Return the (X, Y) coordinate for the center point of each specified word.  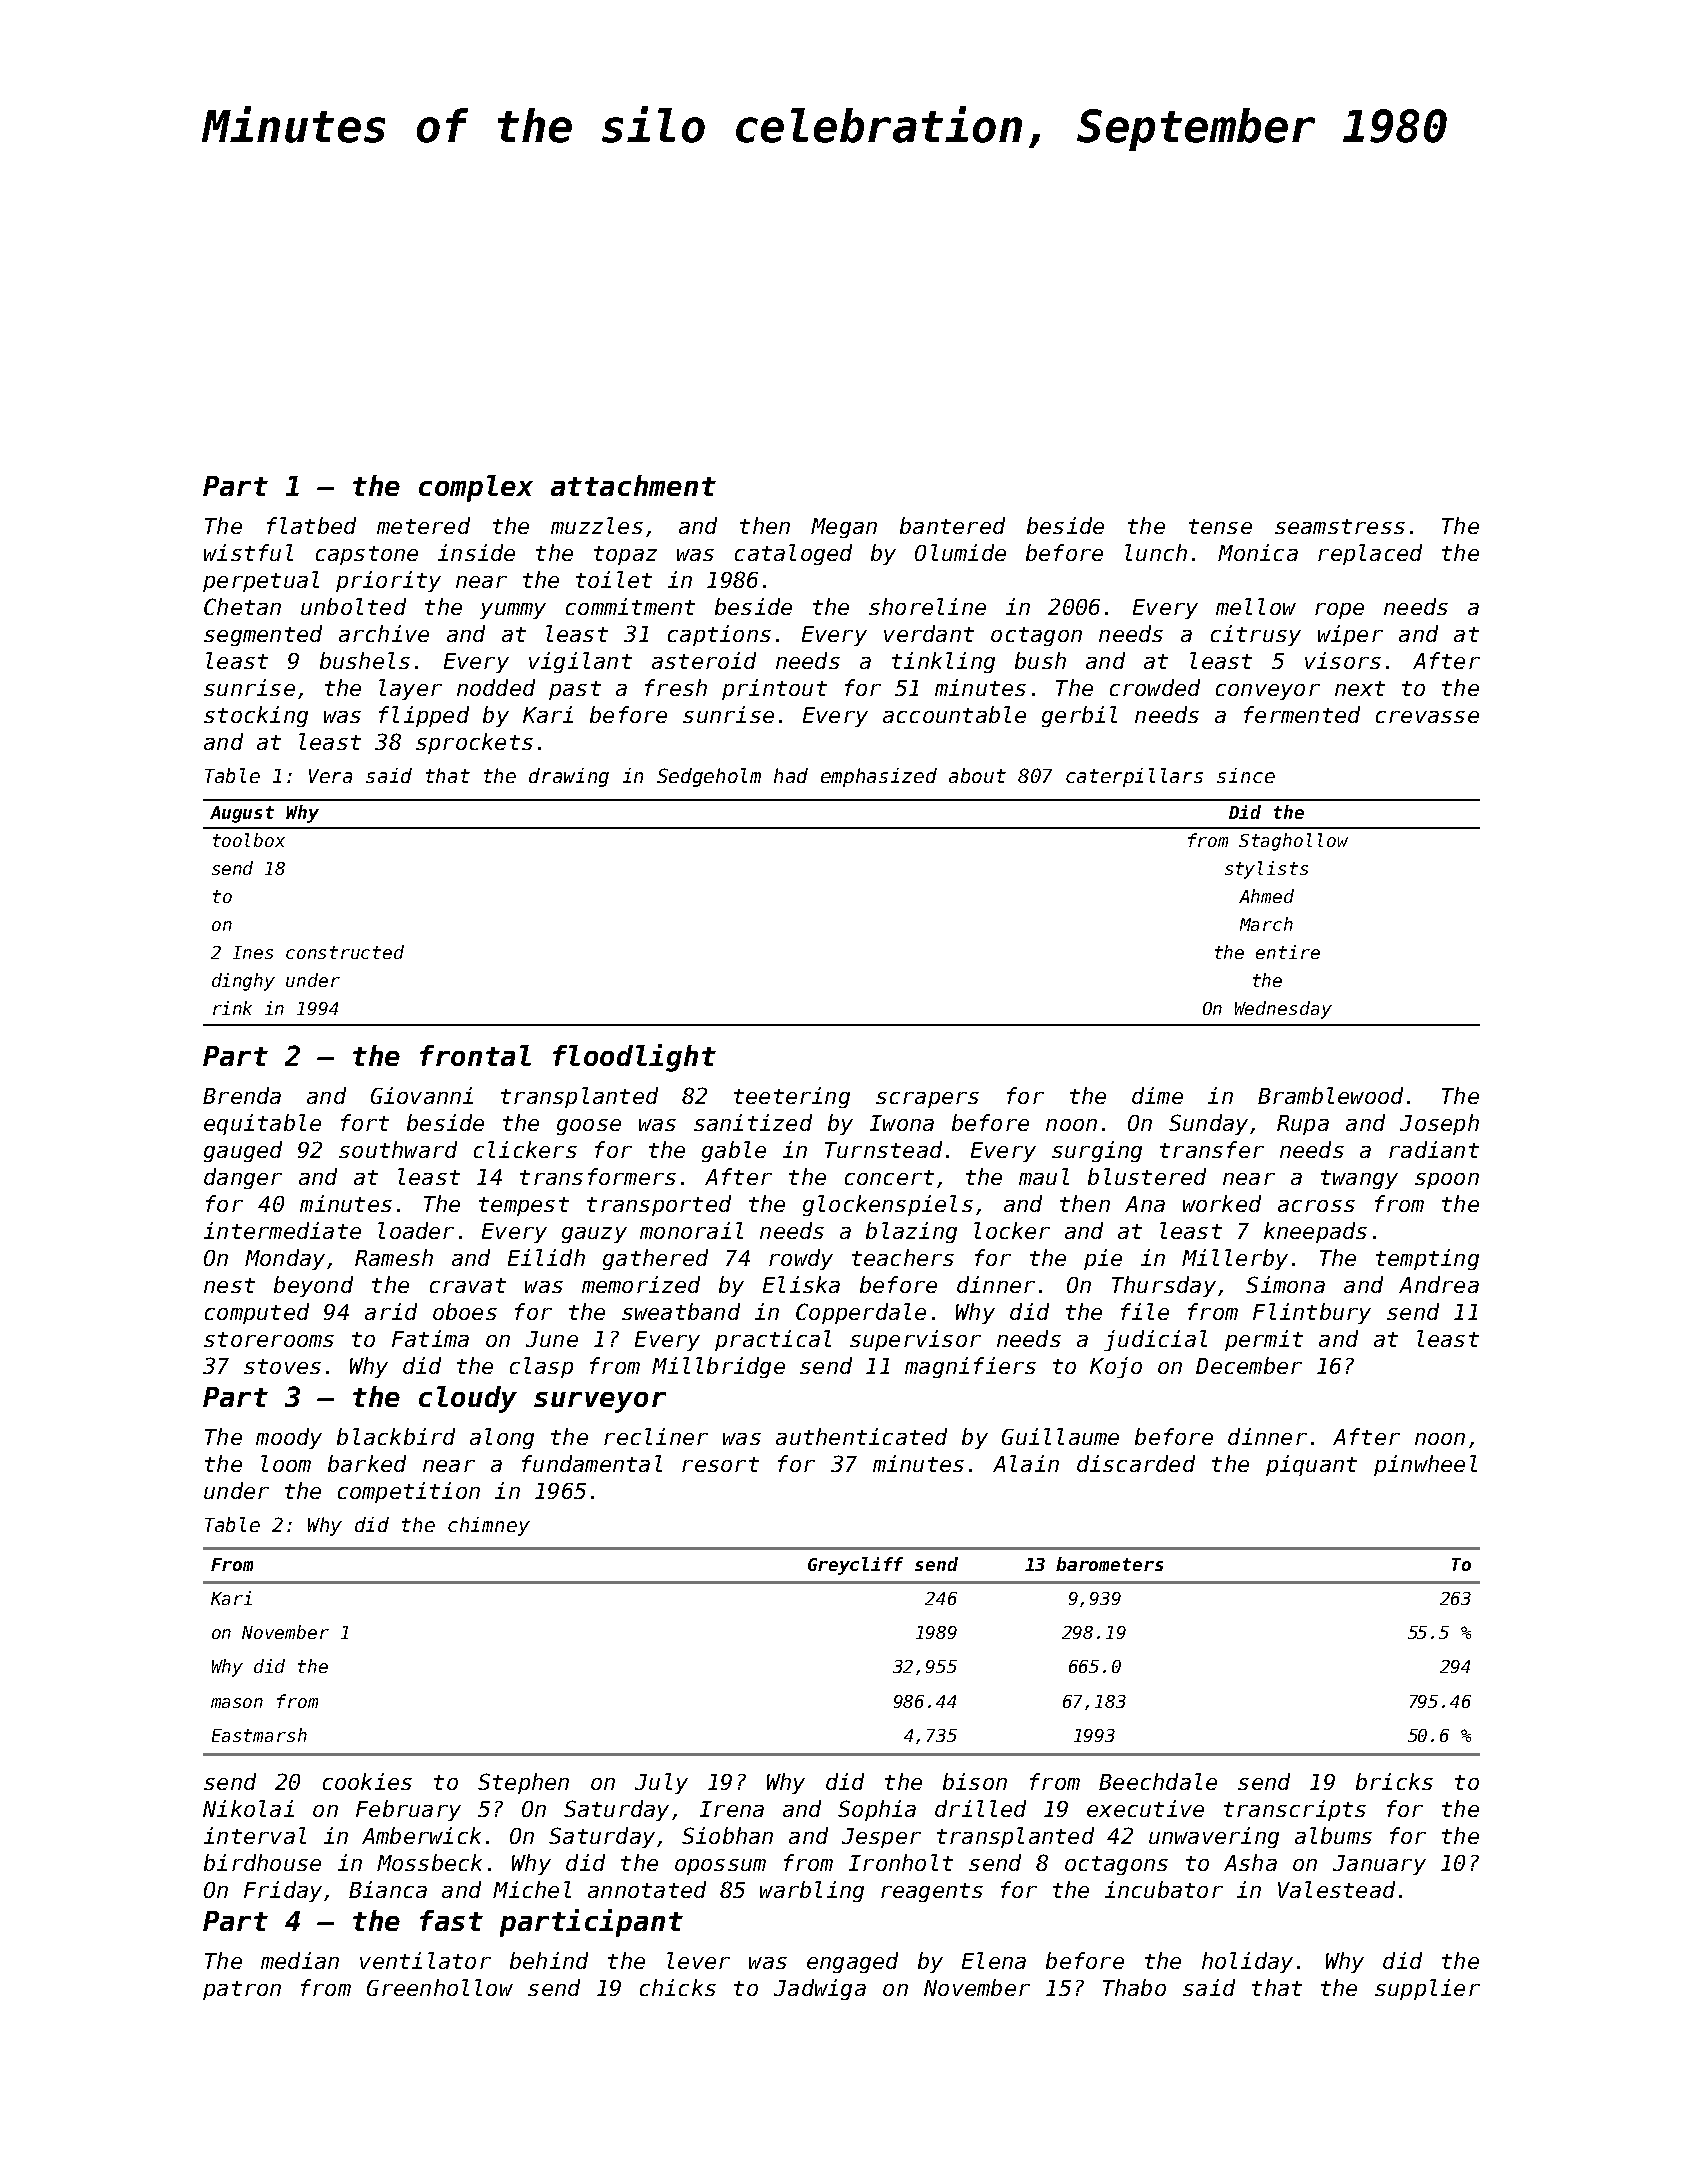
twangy (1359, 1179)
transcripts (1295, 1810)
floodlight (634, 1058)
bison (975, 1781)
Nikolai (248, 1808)
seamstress (1340, 526)
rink (232, 1008)
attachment (633, 485)
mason (237, 1703)
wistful (248, 552)
